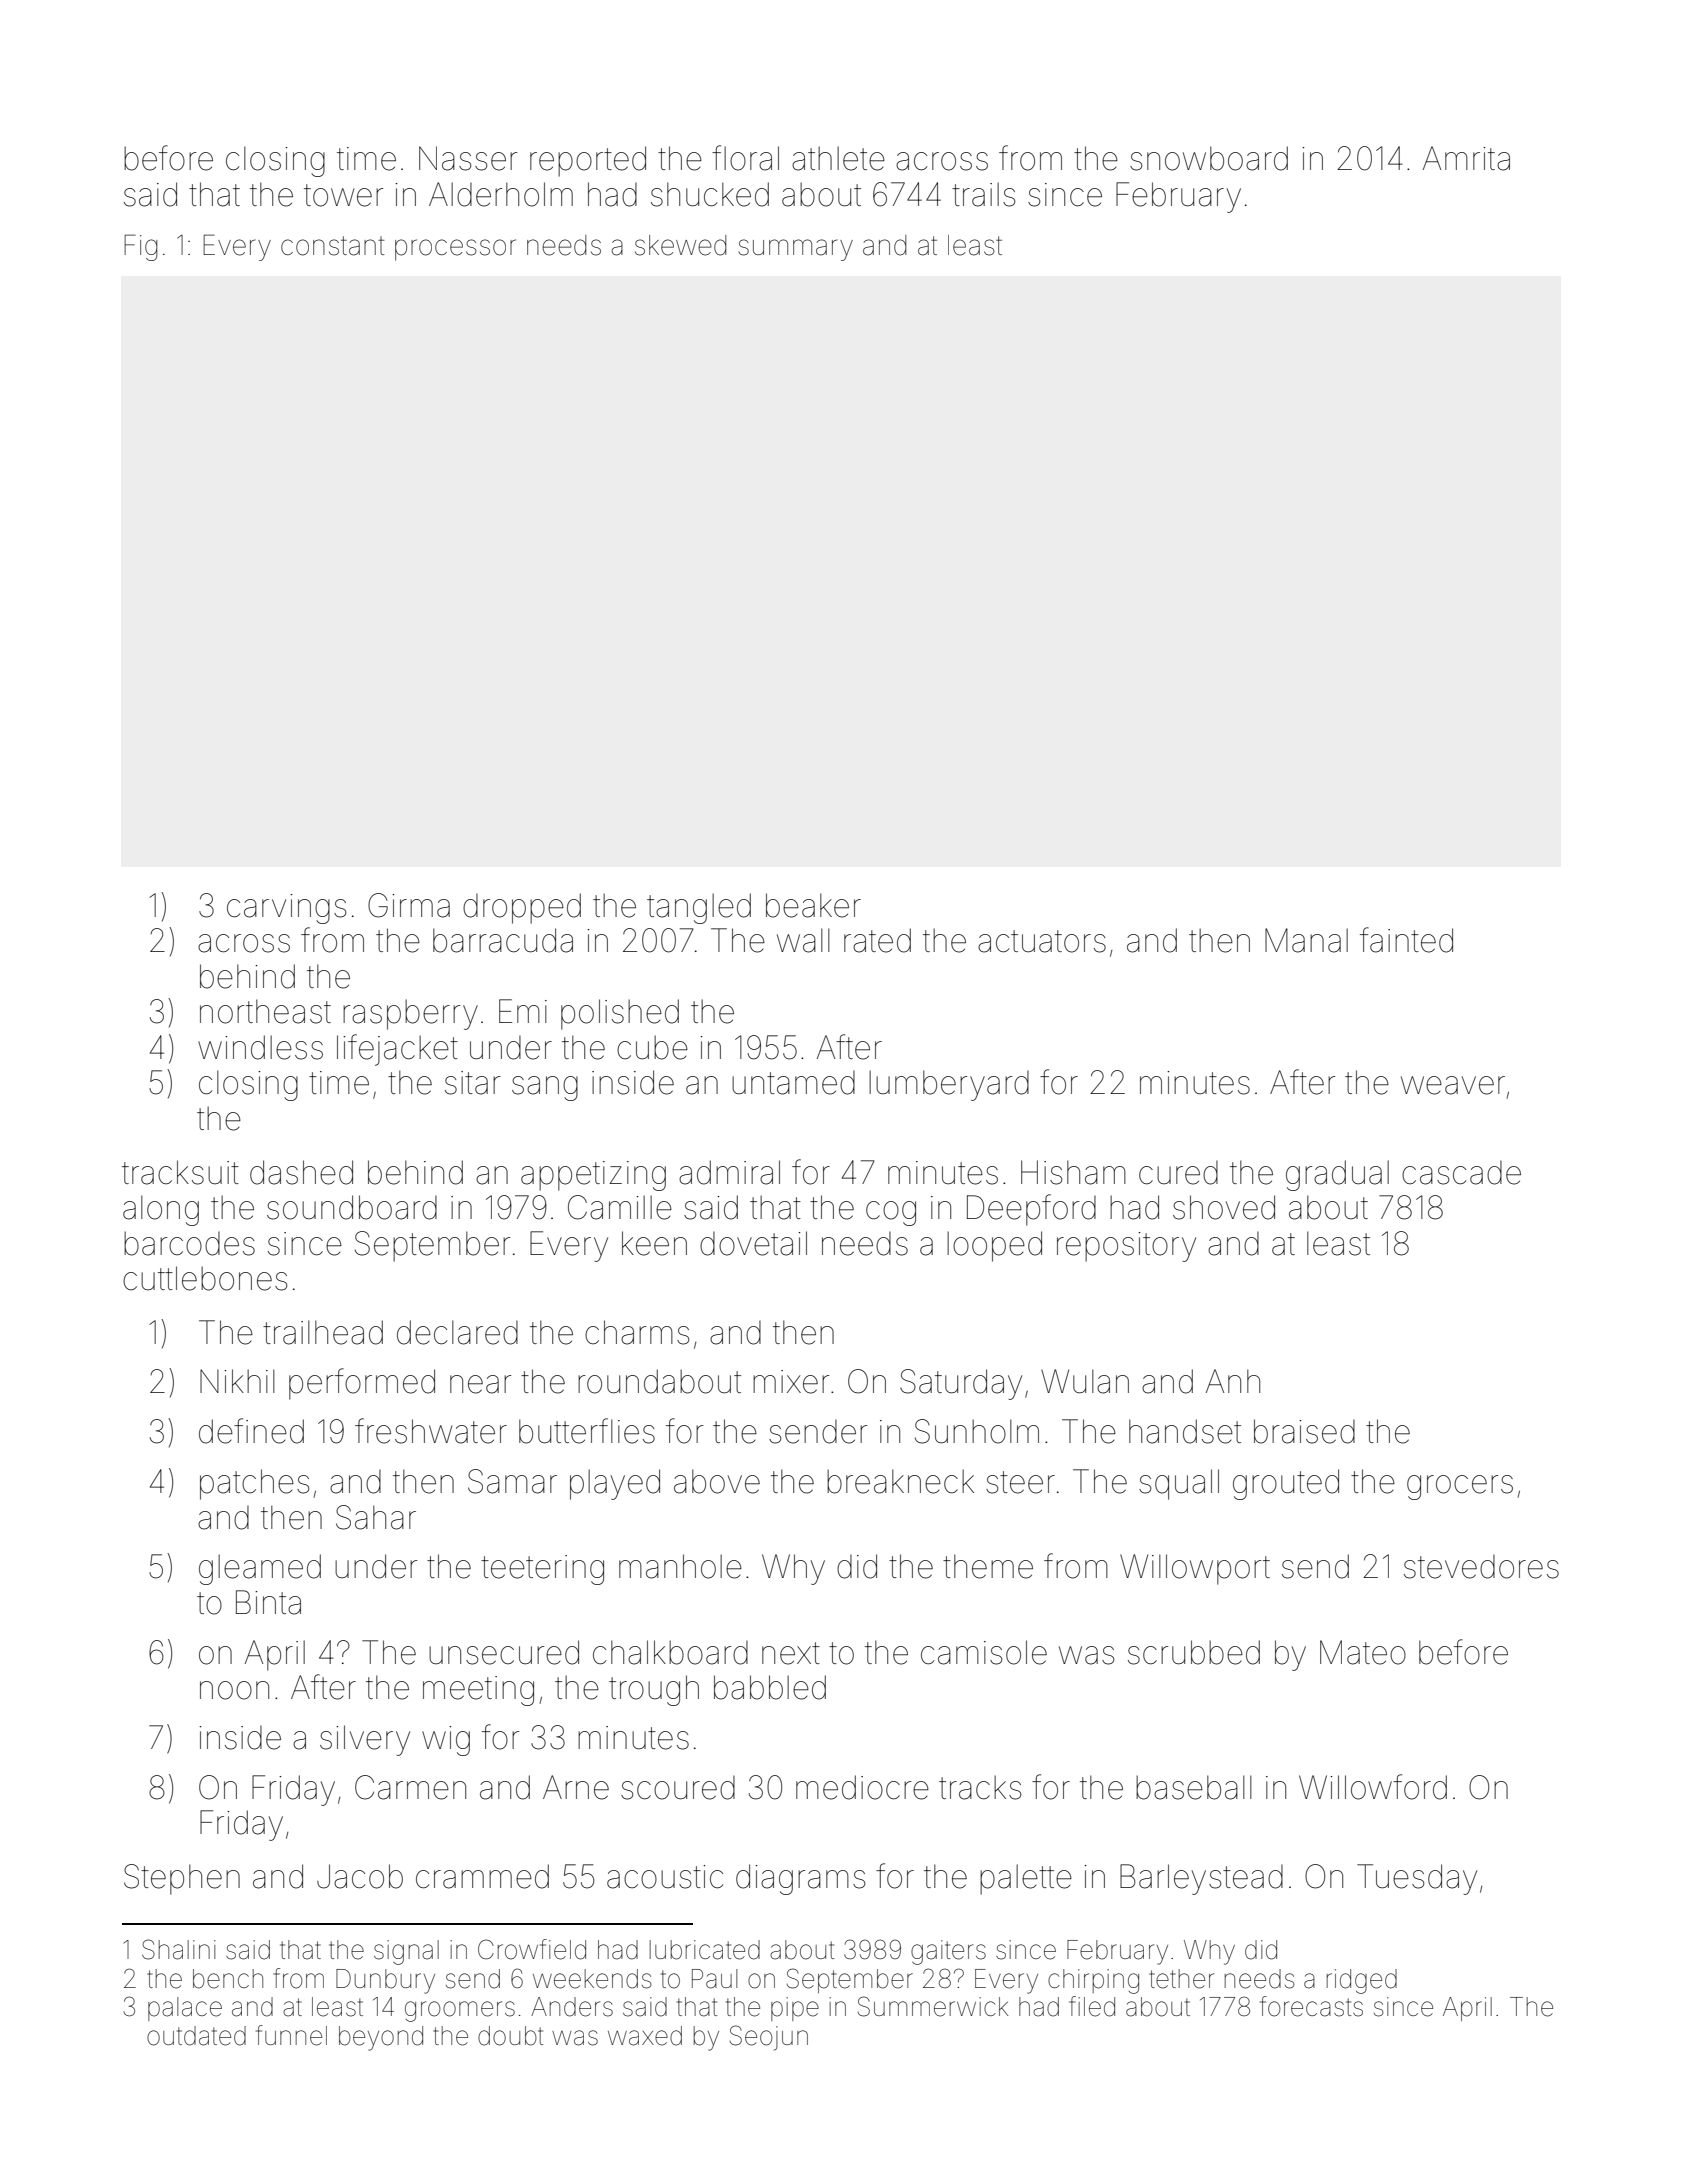  What do you see at coordinates (933, 2006) in the document?
I see `Summerwick` at bounding box center [933, 2006].
